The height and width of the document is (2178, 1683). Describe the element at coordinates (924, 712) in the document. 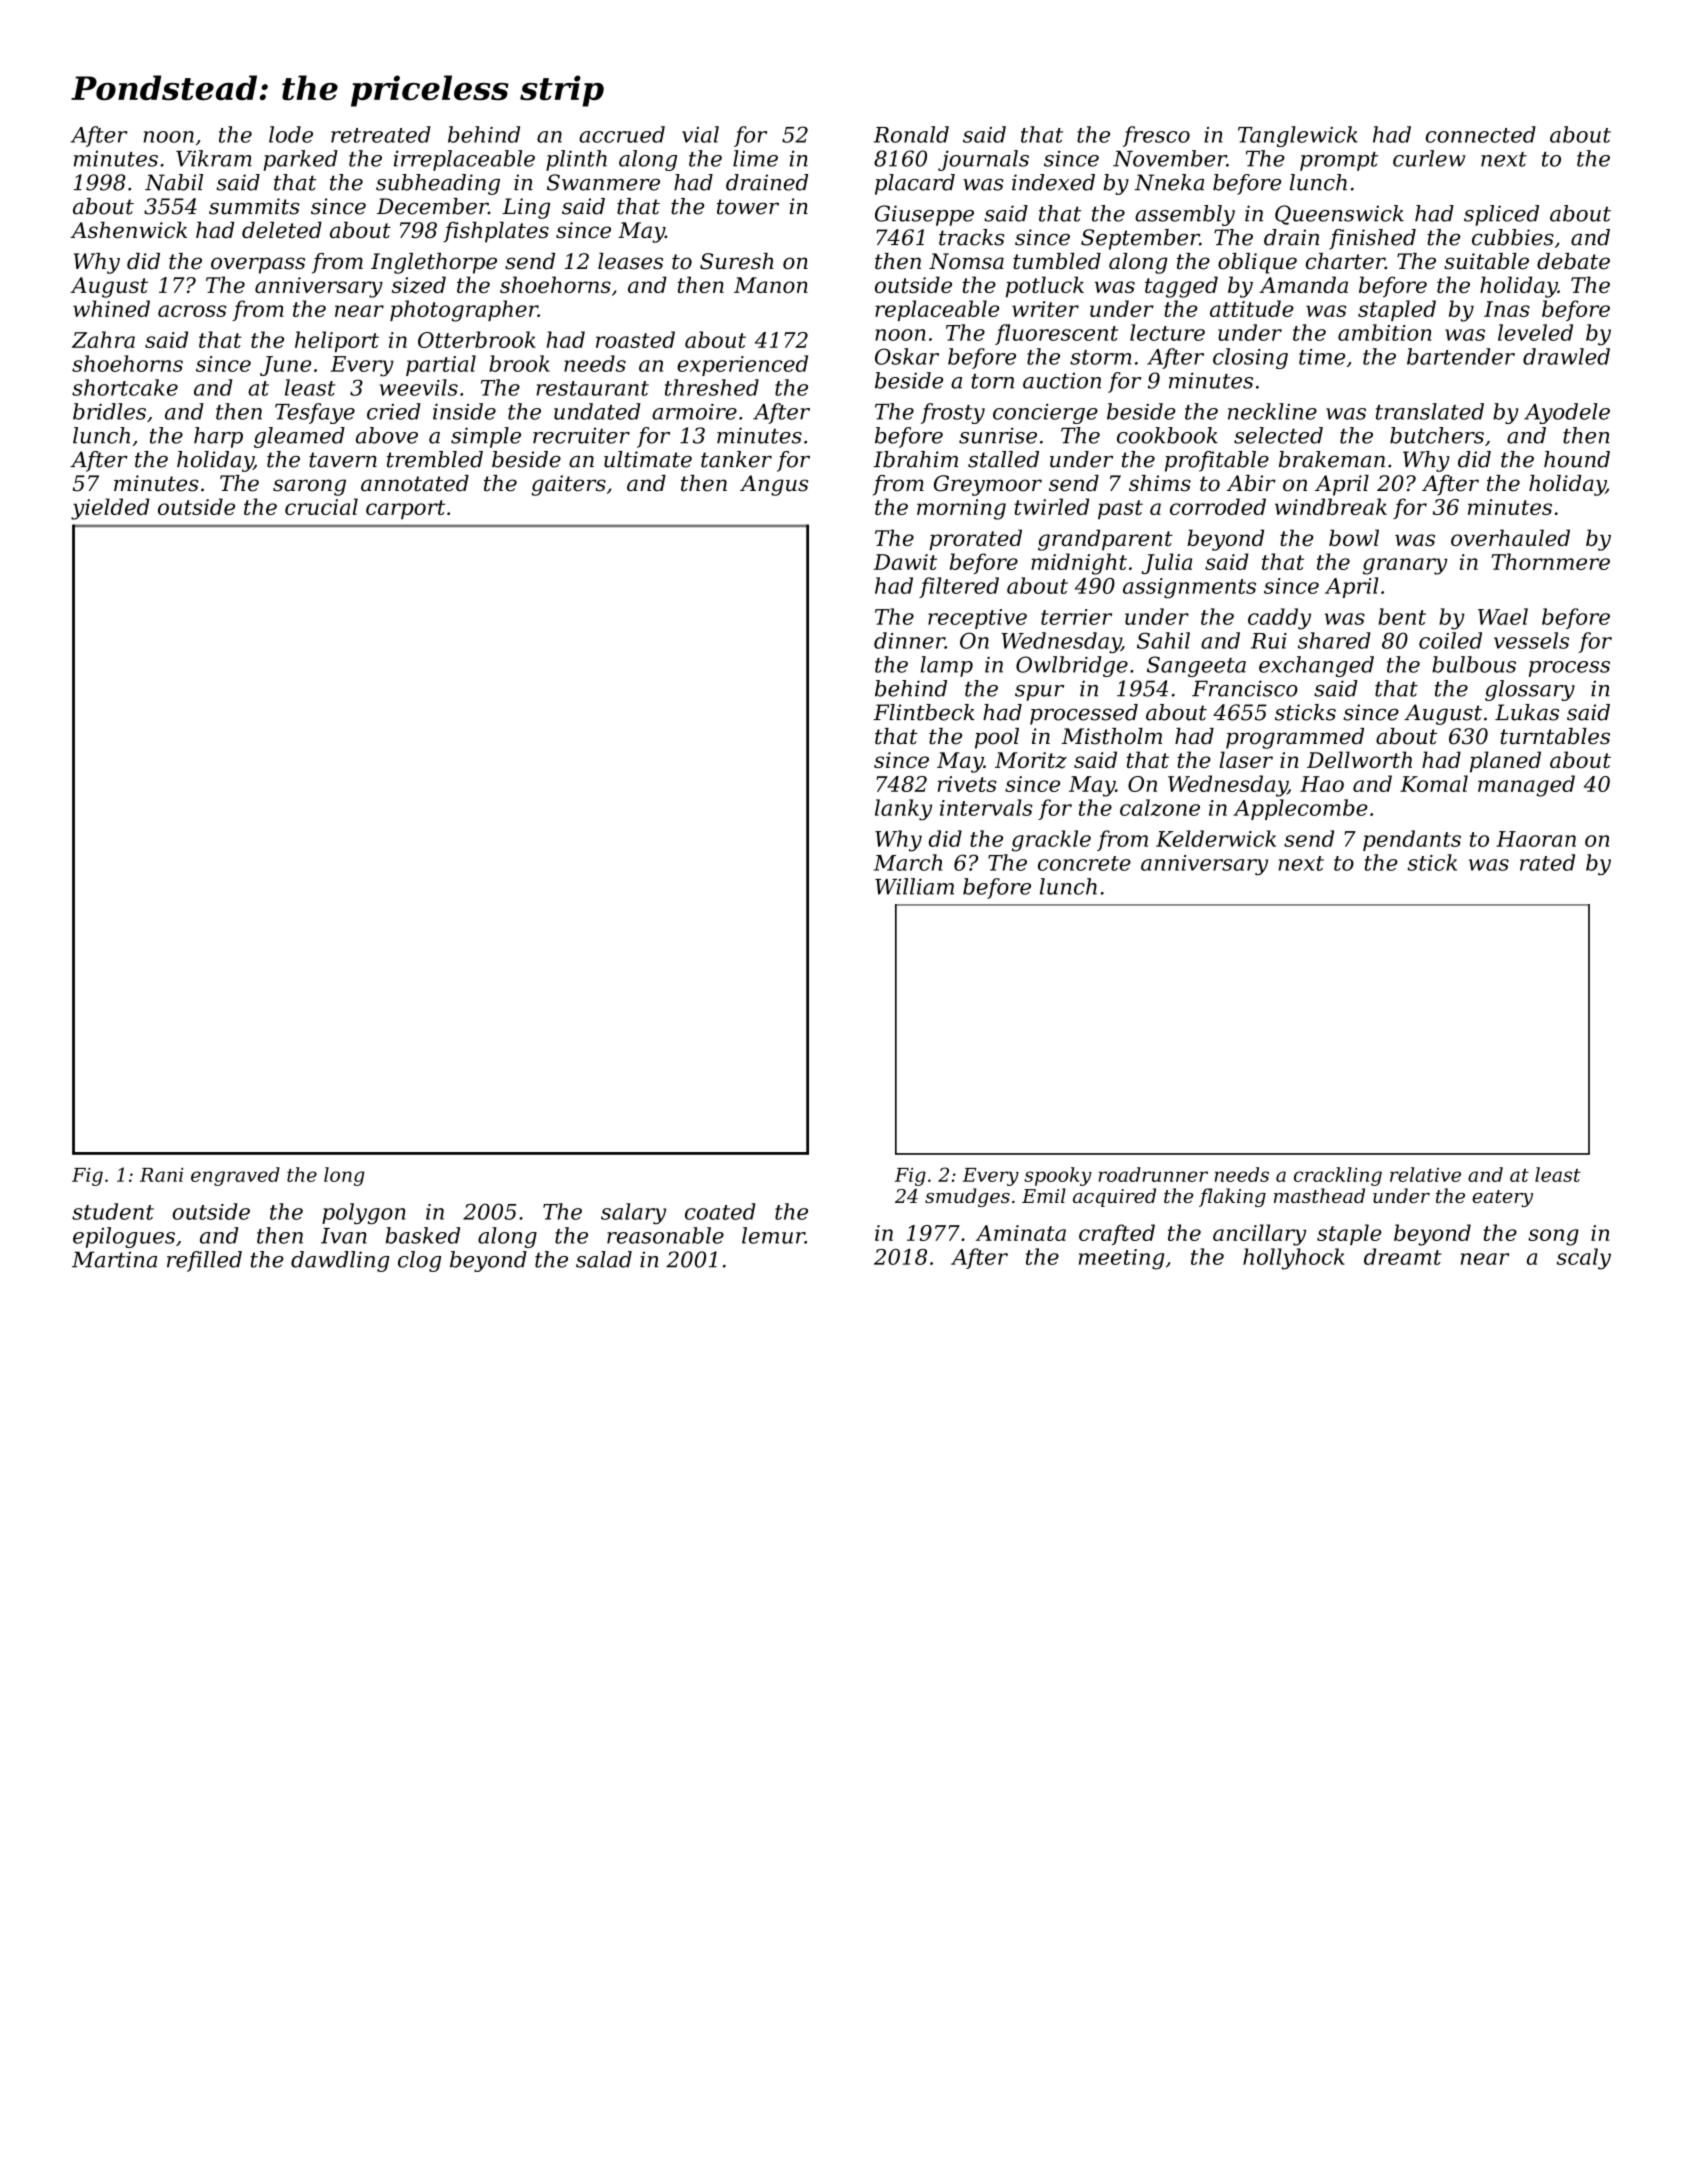

I see `Flintbeck` at that location.
